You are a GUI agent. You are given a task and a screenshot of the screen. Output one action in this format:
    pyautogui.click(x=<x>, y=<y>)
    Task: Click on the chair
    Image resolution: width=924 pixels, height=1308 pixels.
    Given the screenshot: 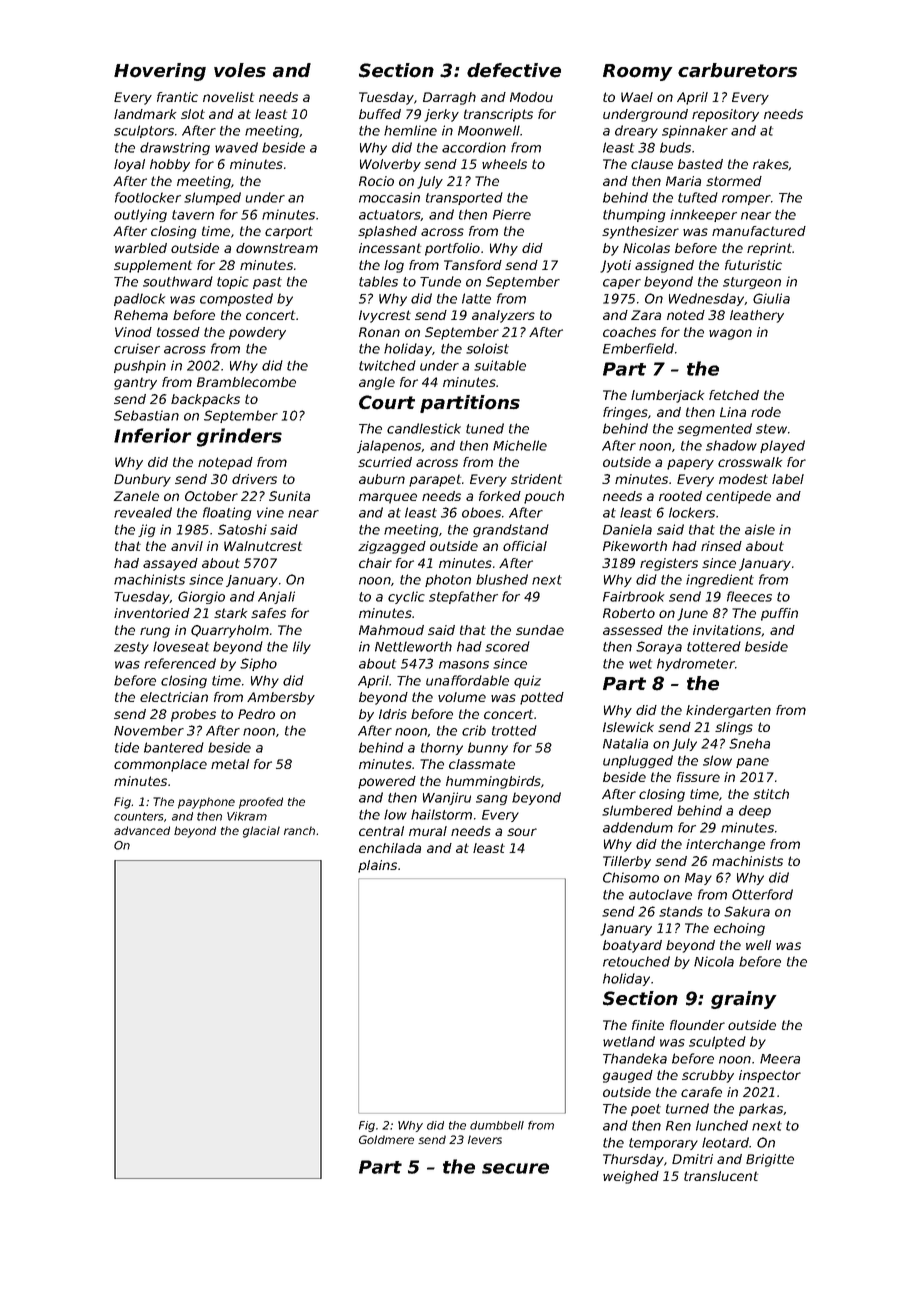 What is the action you would take?
    pyautogui.click(x=375, y=563)
